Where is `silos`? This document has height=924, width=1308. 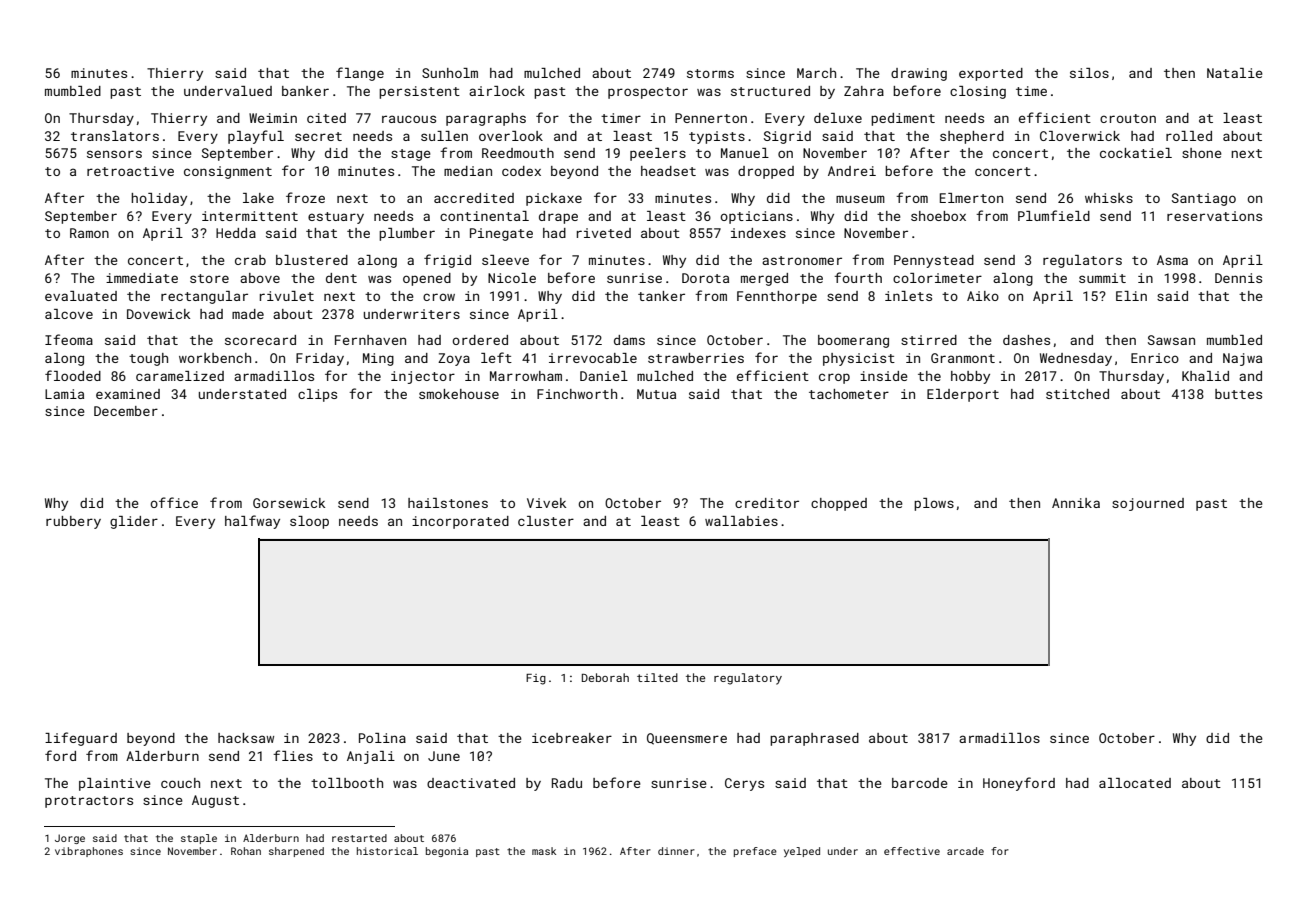
silos is located at coordinates (1089, 73).
